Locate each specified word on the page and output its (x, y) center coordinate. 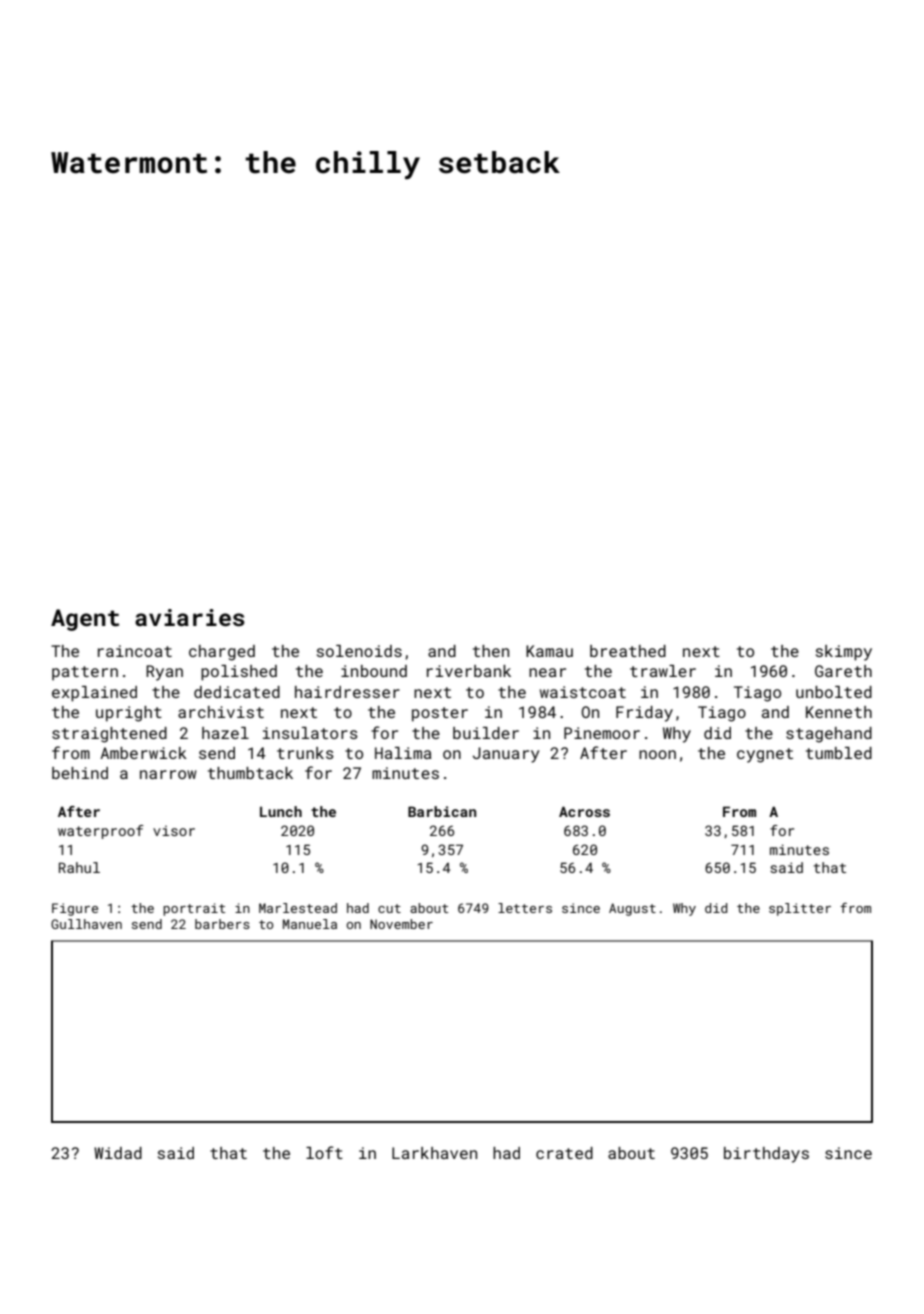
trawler (663, 671)
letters (525, 908)
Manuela (310, 924)
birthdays (766, 1155)
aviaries (190, 617)
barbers (222, 924)
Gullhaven (86, 924)
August (632, 909)
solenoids (359, 651)
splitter (800, 909)
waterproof (101, 832)
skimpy (844, 653)
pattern (85, 673)
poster (440, 714)
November (401, 924)
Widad (118, 1153)
